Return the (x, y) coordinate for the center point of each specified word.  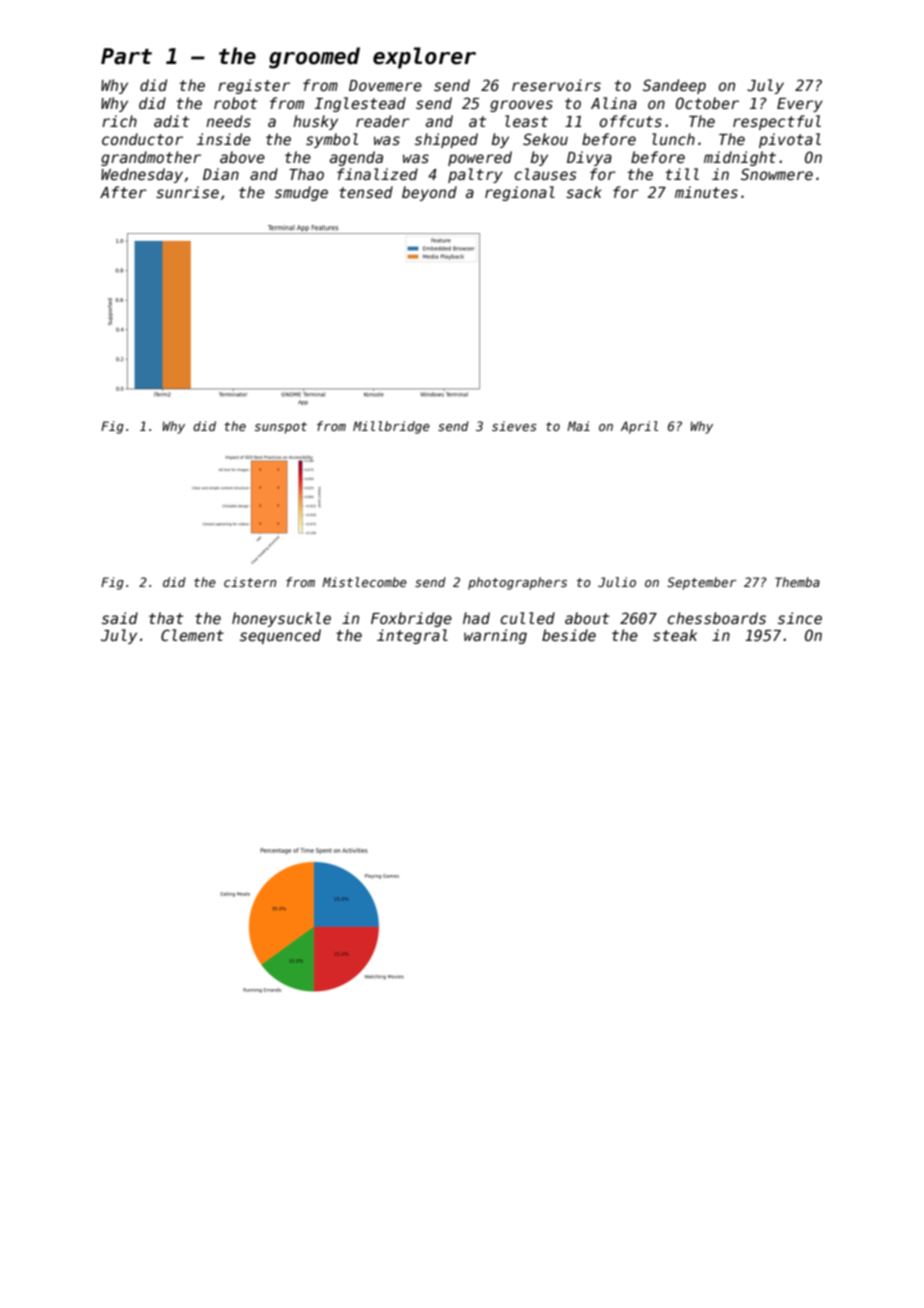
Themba (797, 582)
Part (126, 56)
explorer (424, 58)
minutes (706, 192)
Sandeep (674, 86)
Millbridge (391, 427)
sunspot (280, 428)
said (120, 618)
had (476, 618)
